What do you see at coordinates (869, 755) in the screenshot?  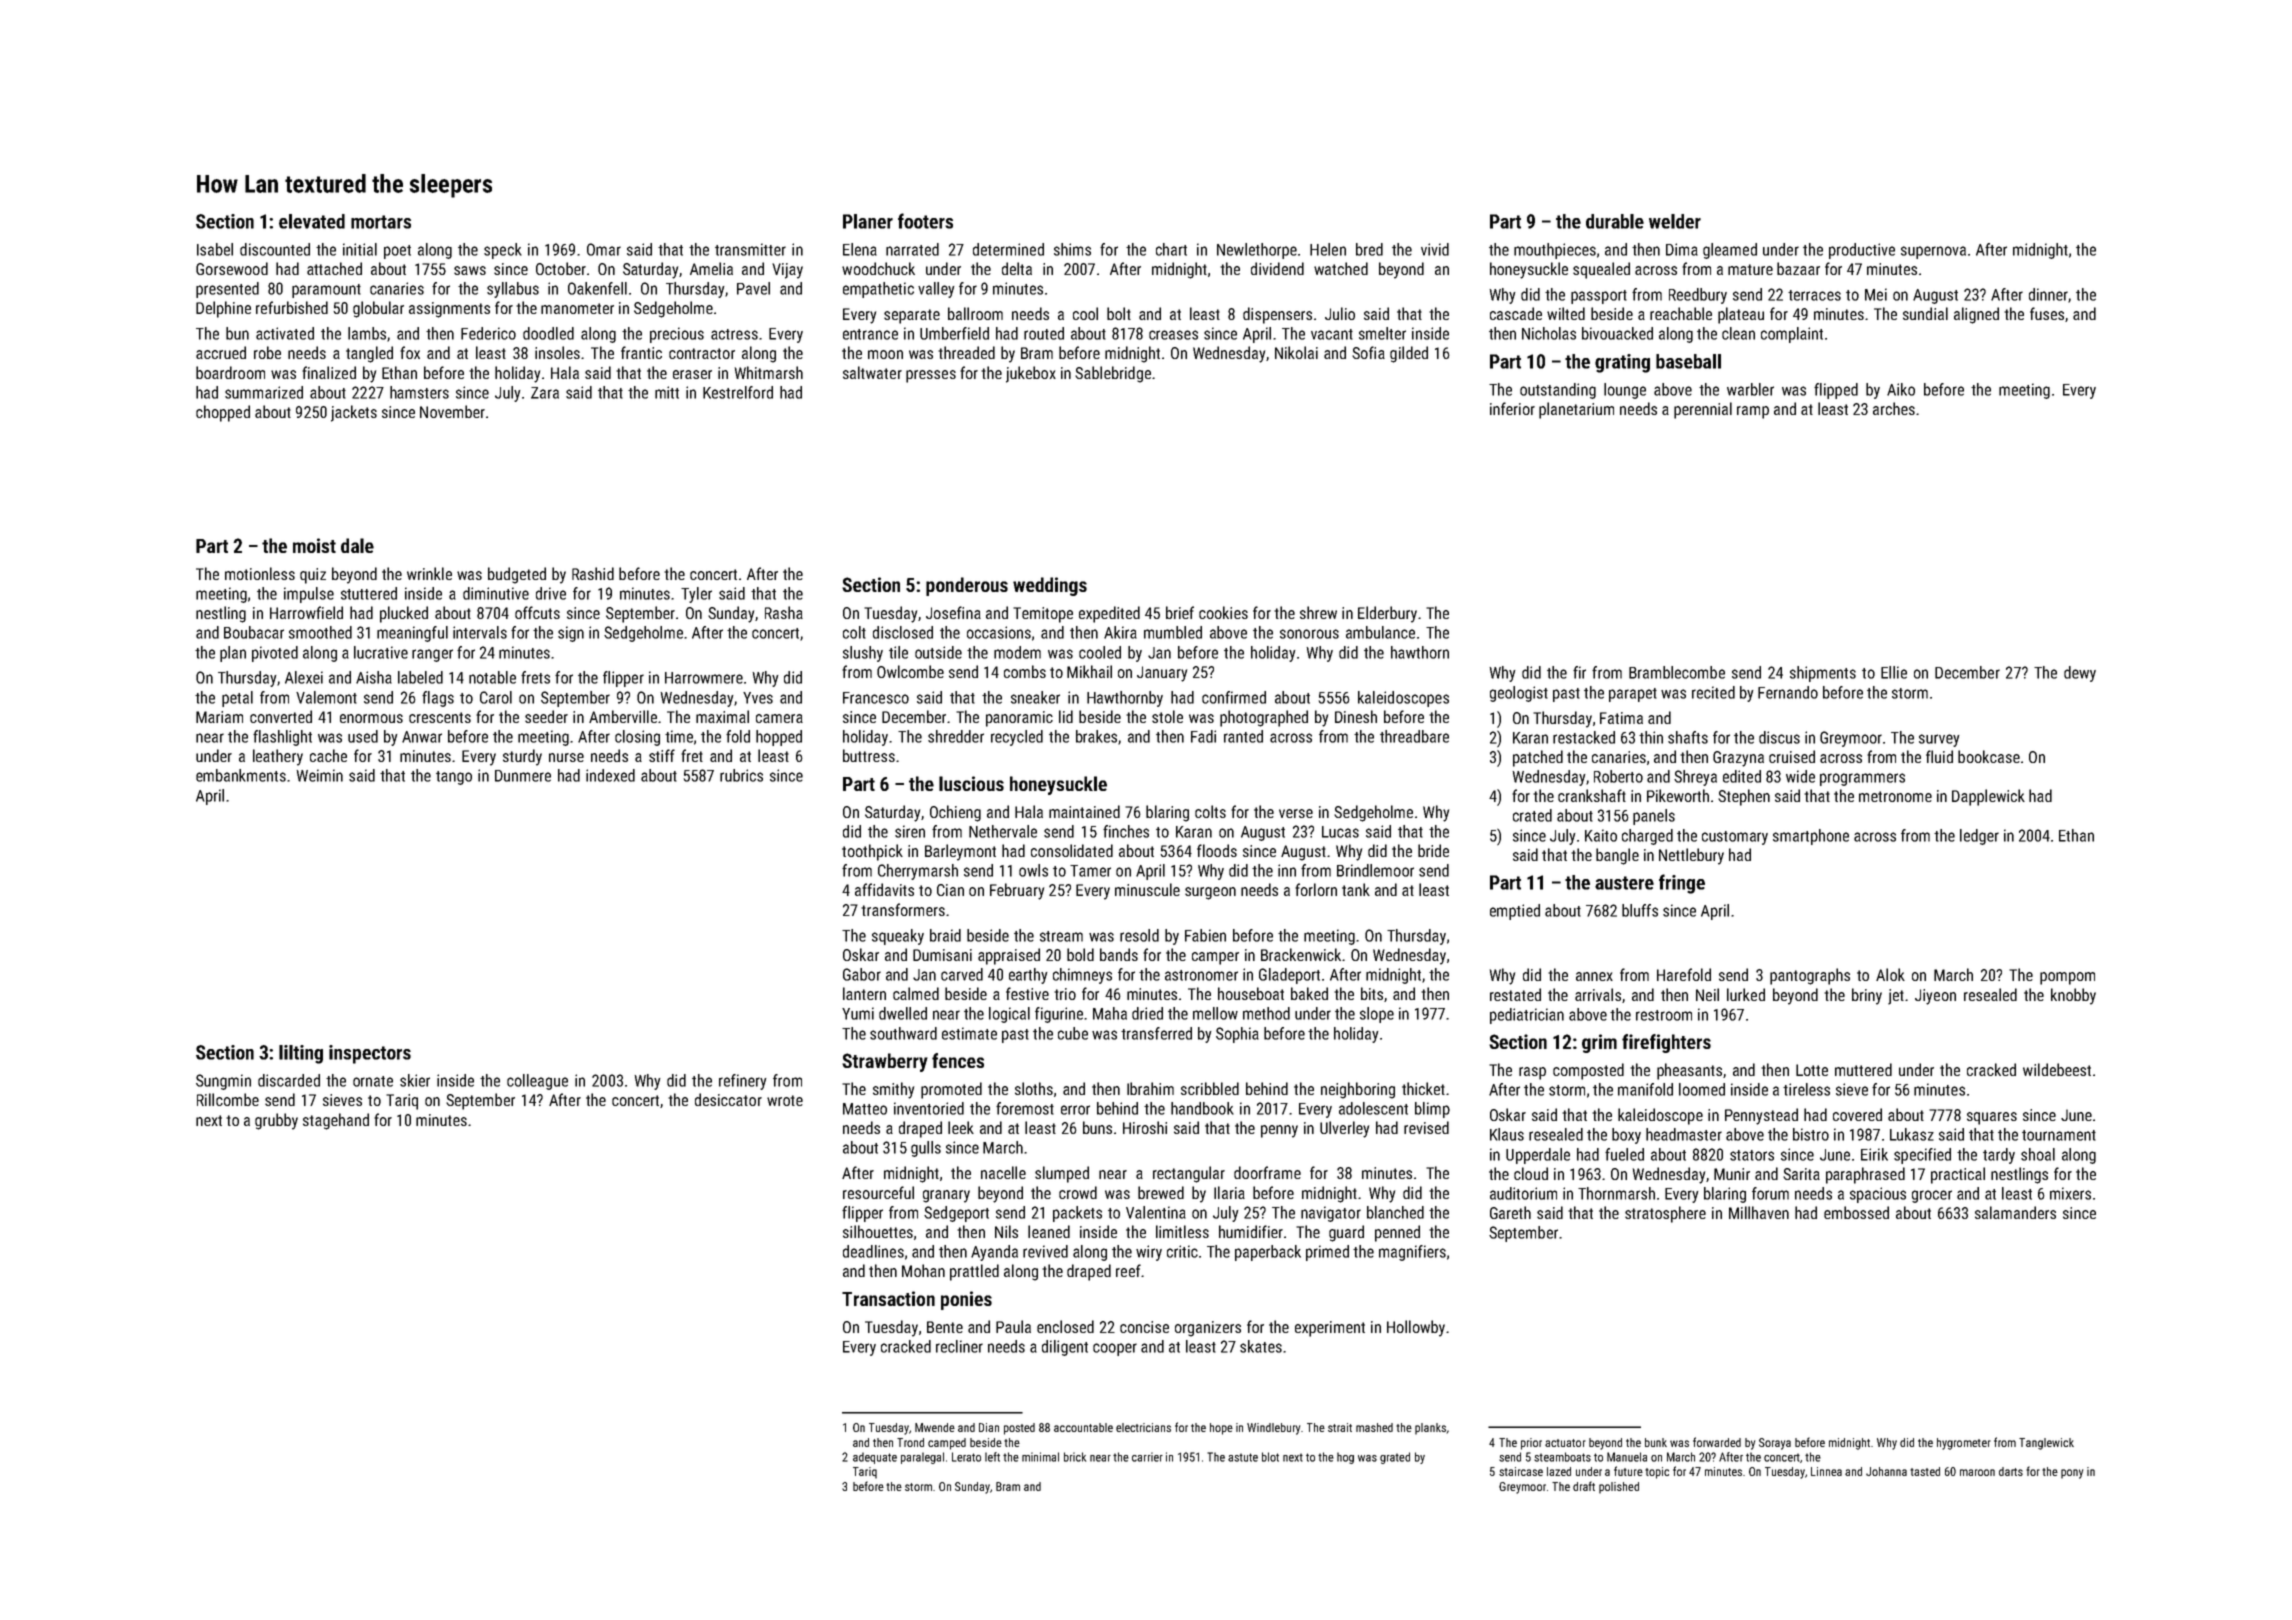 I see `buttress` at bounding box center [869, 755].
